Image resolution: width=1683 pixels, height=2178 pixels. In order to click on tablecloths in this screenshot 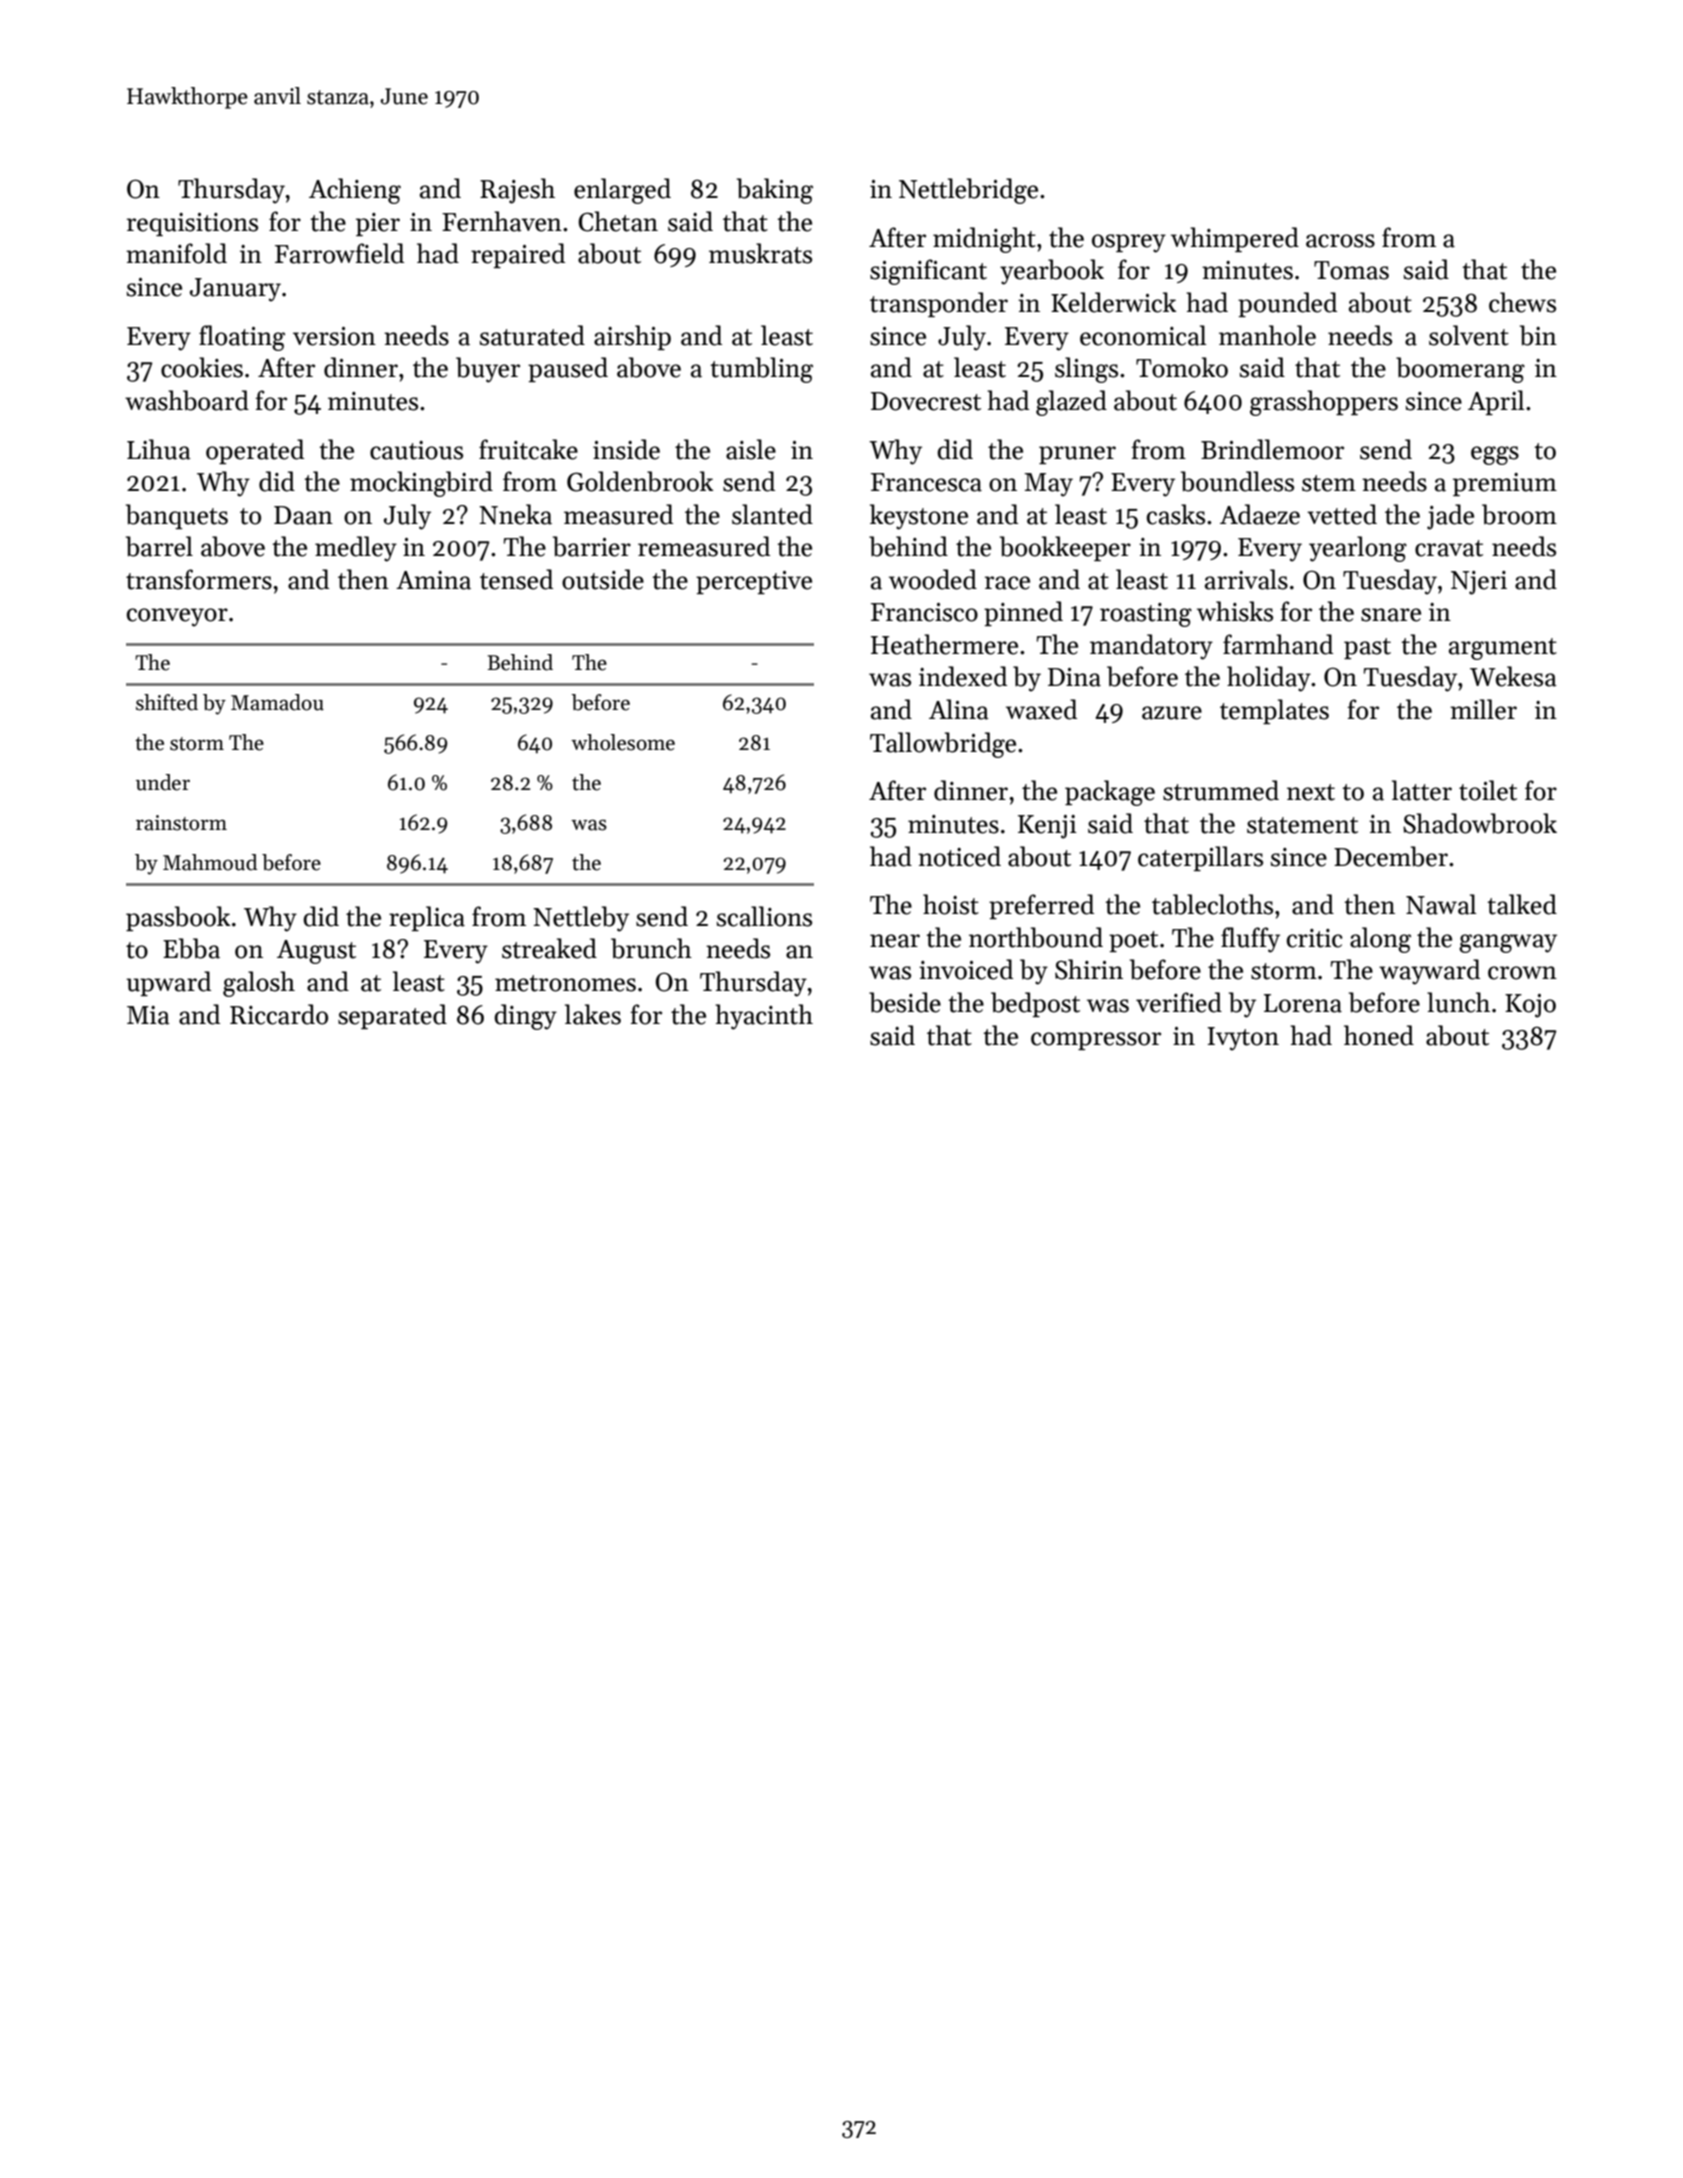, I will do `click(1212, 904)`.
